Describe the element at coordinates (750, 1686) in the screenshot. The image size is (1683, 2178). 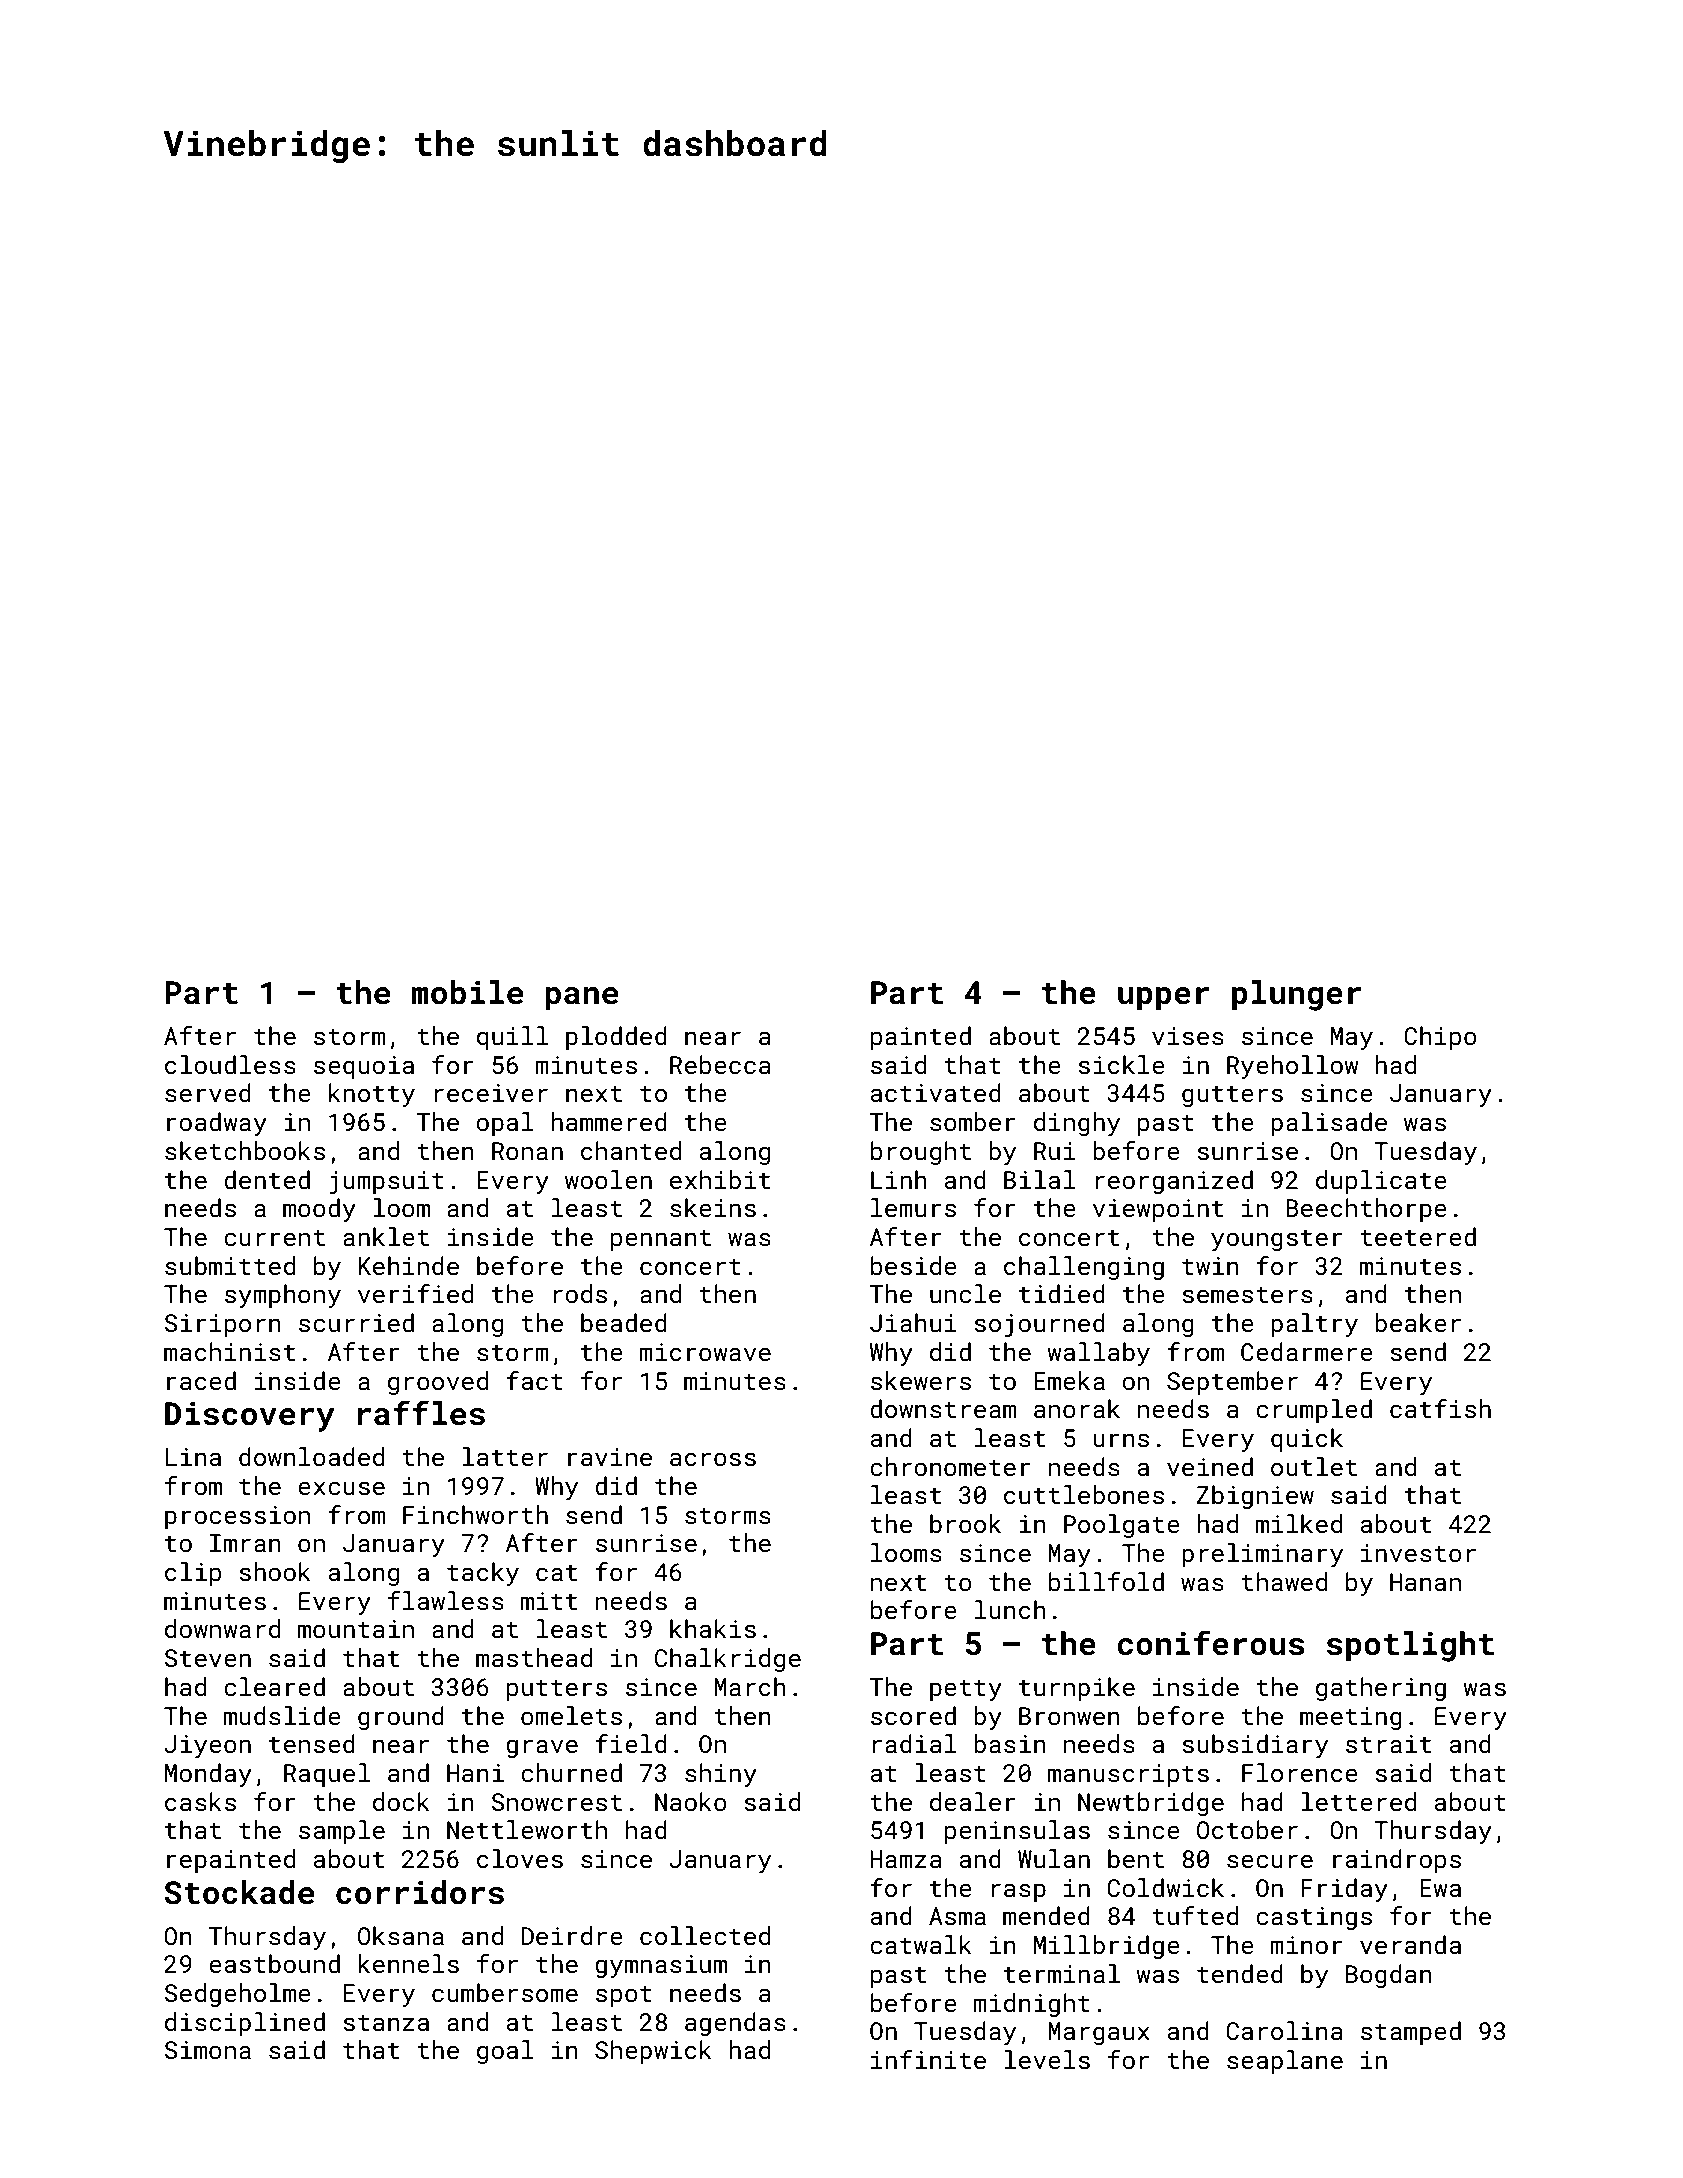
I see `March` at that location.
